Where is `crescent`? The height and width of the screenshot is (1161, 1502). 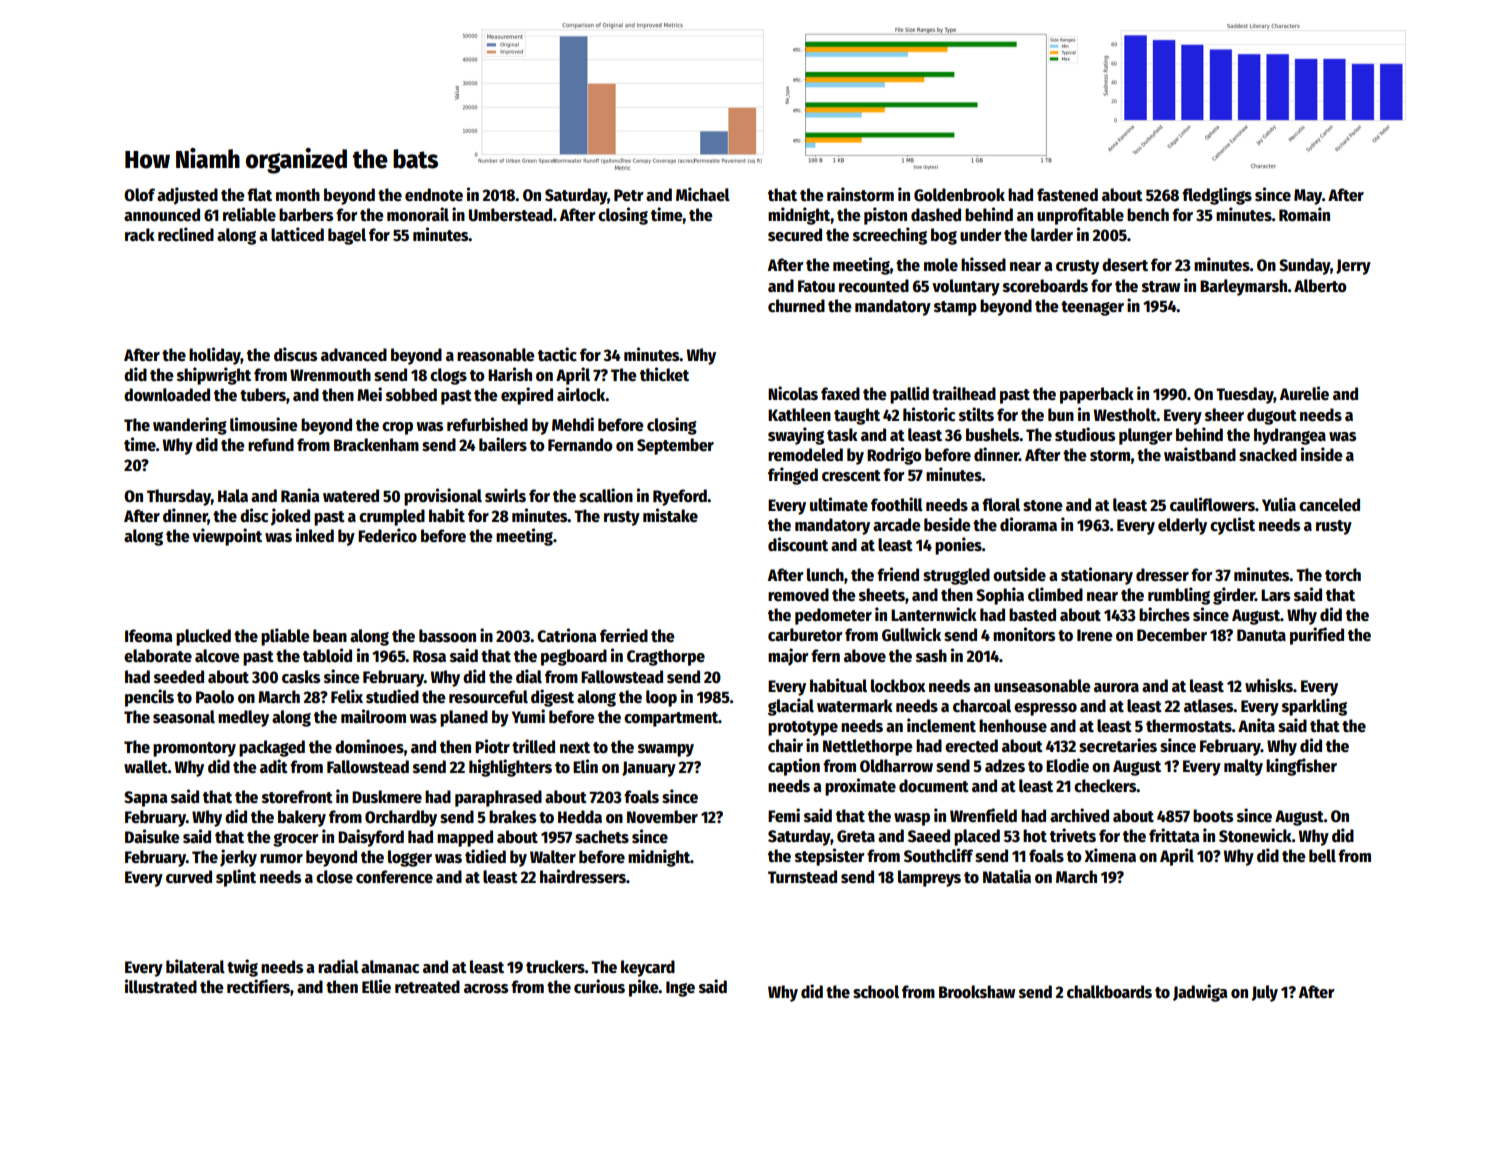 crescent is located at coordinates (851, 476).
